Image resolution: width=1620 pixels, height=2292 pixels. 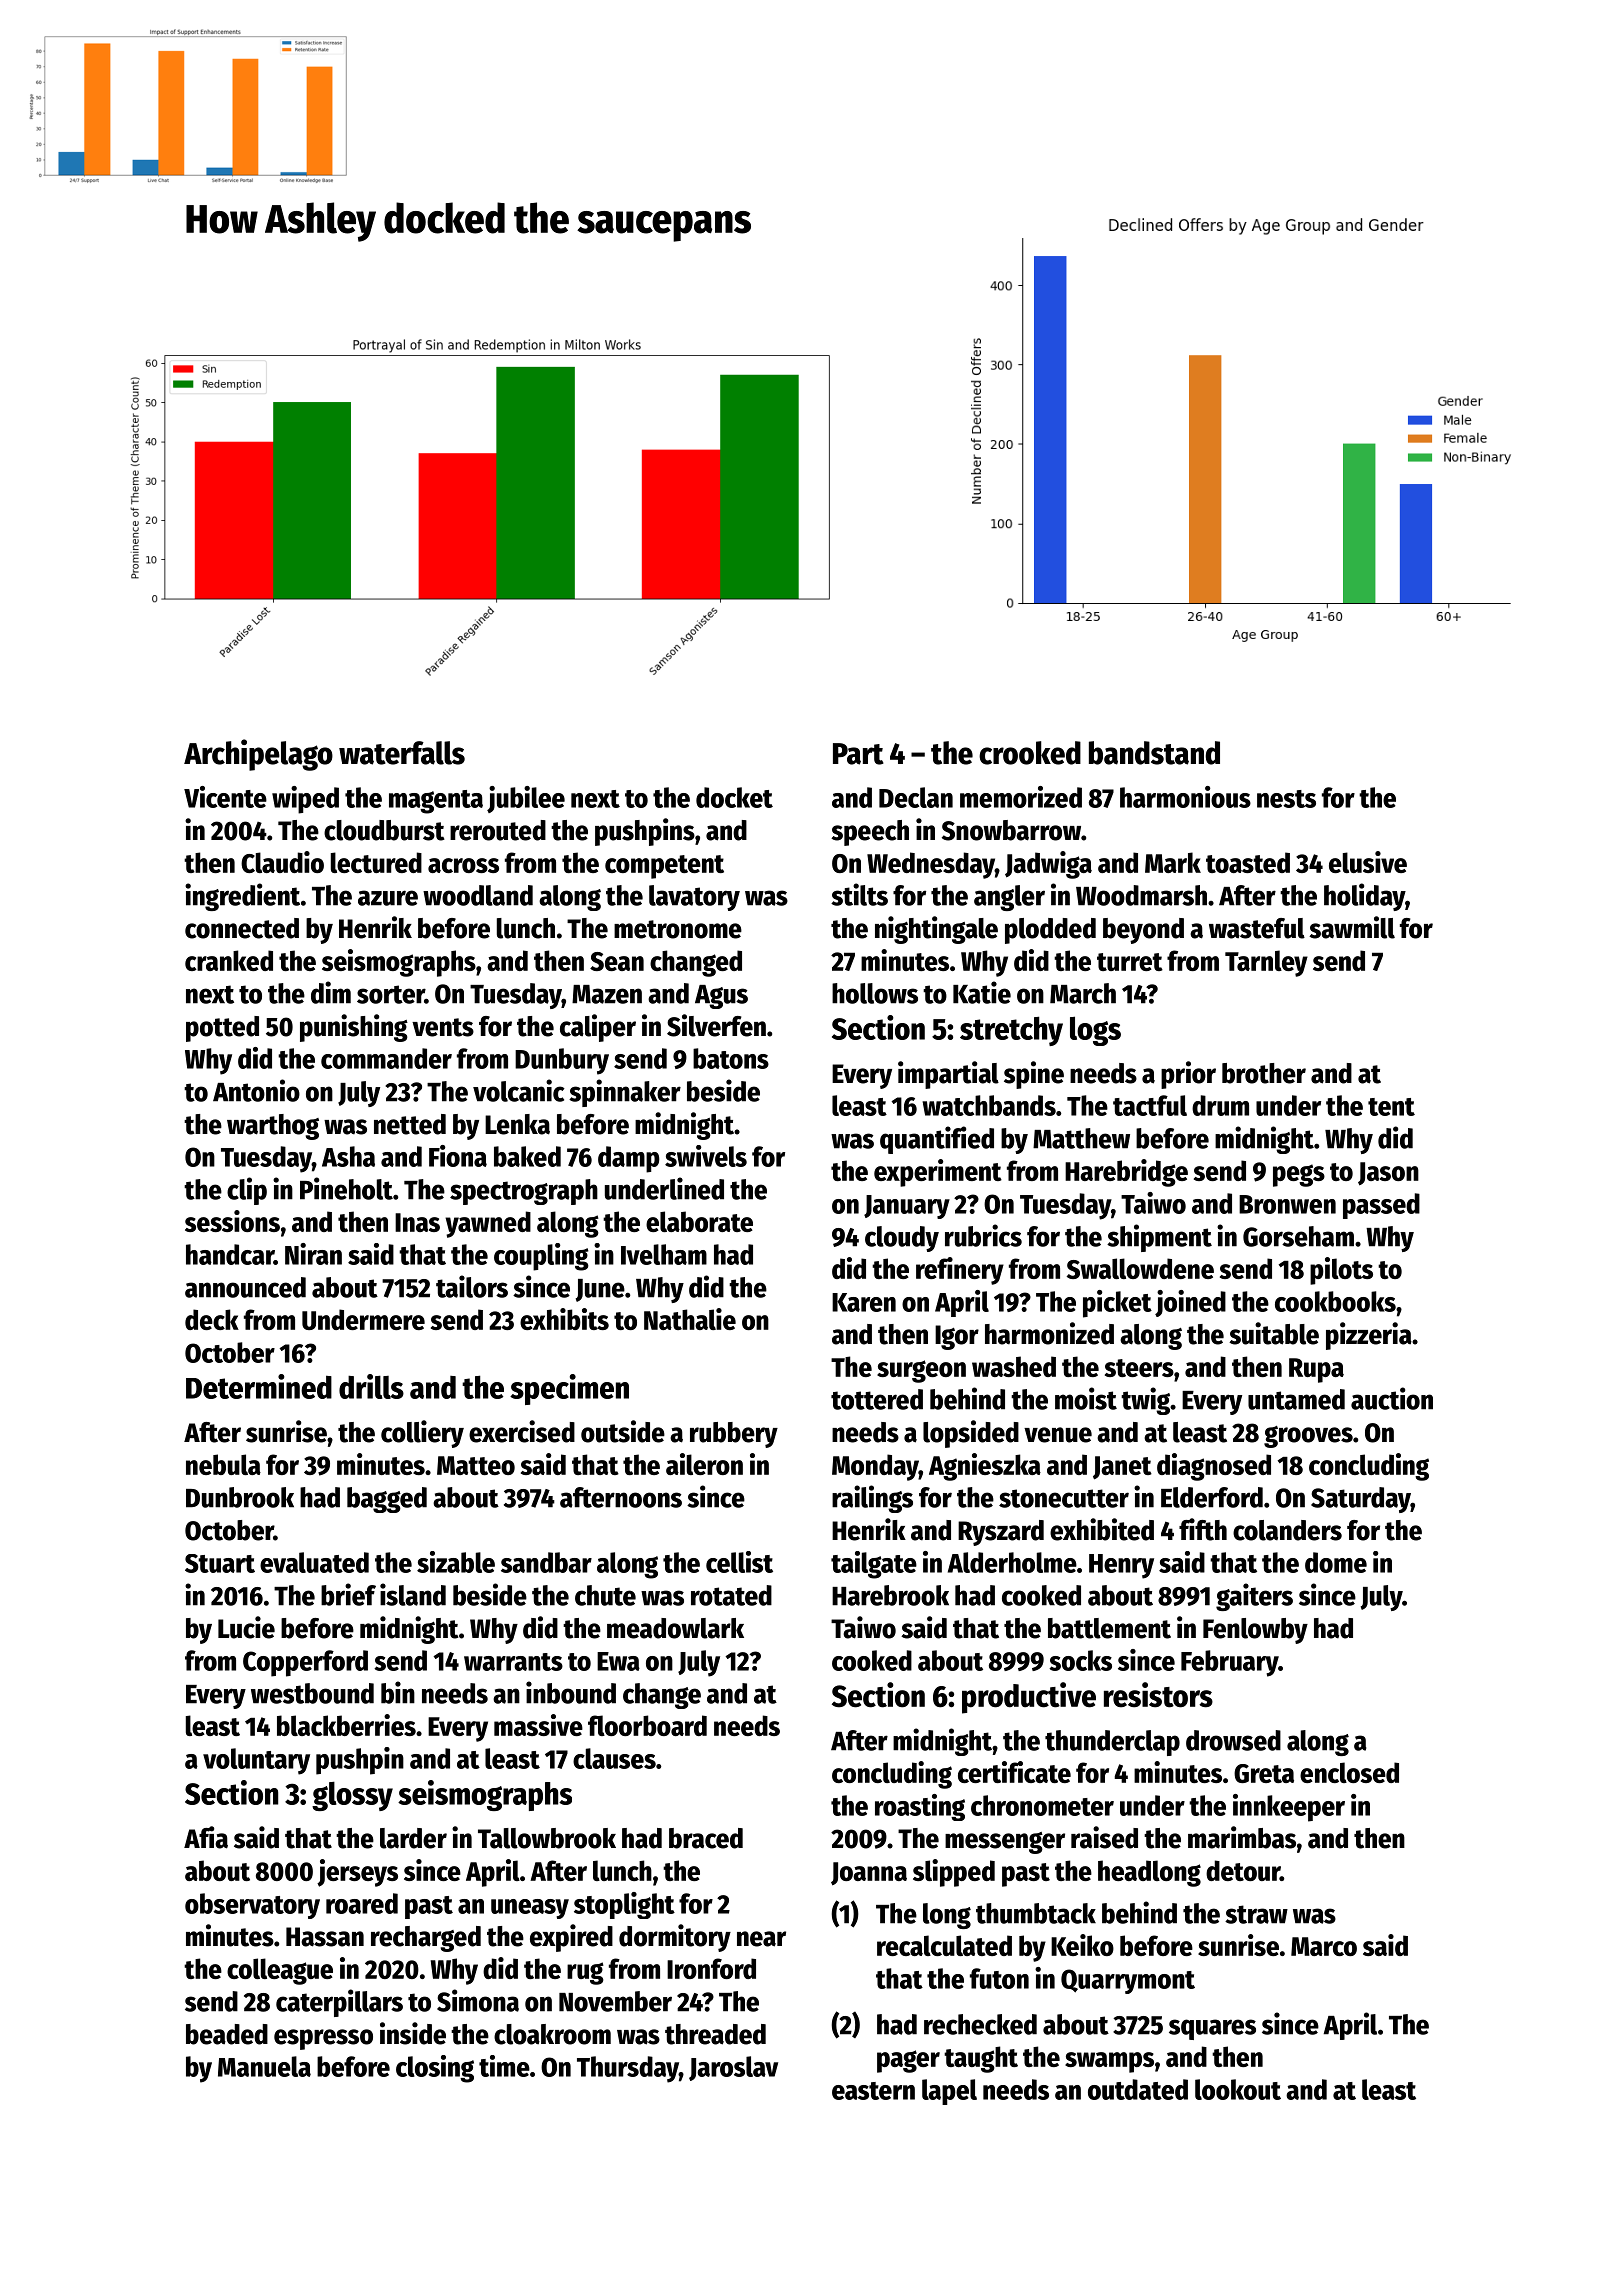 I want to click on Manuela, so click(x=264, y=2066).
